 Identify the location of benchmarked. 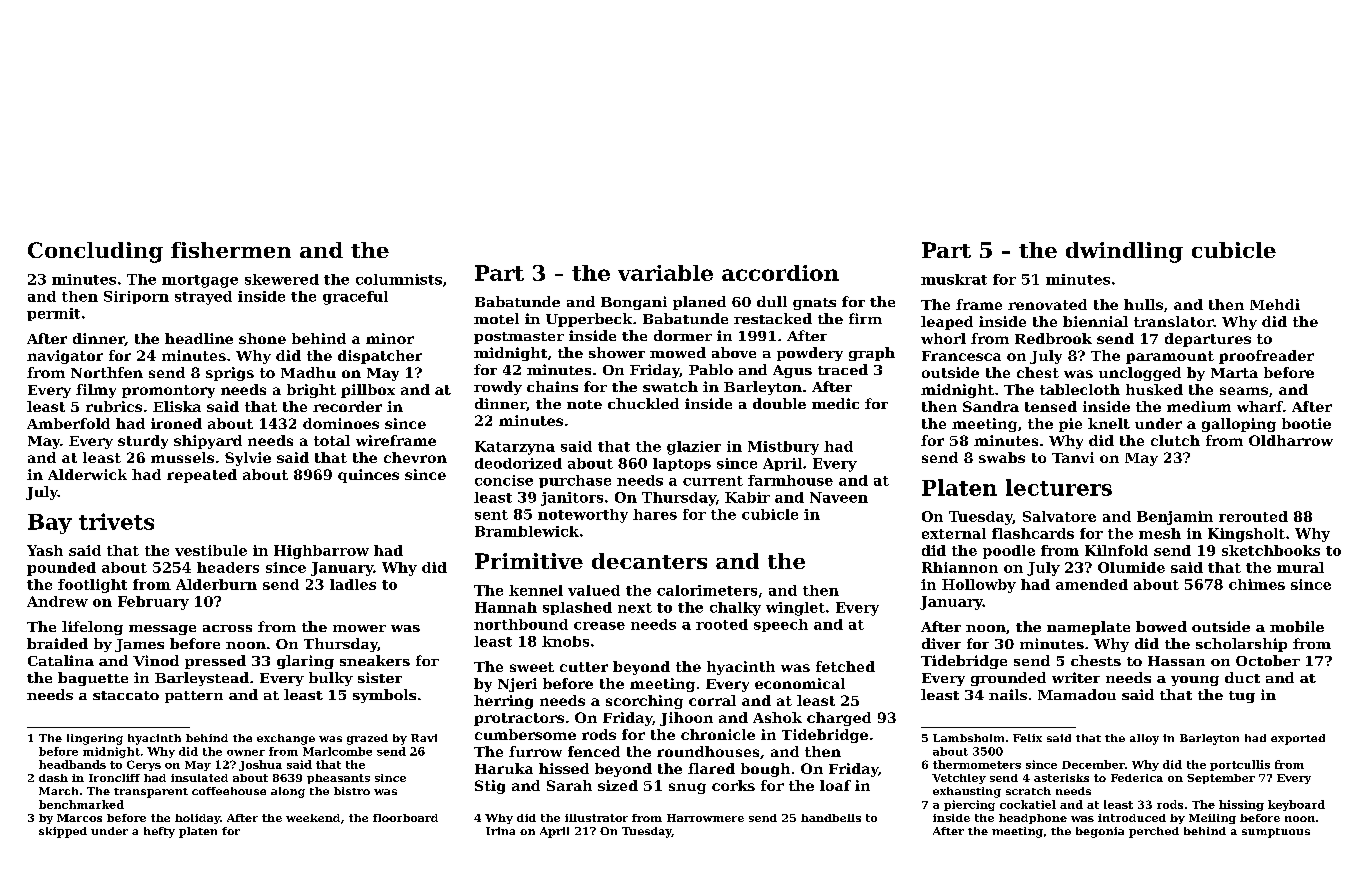
(81, 804).
